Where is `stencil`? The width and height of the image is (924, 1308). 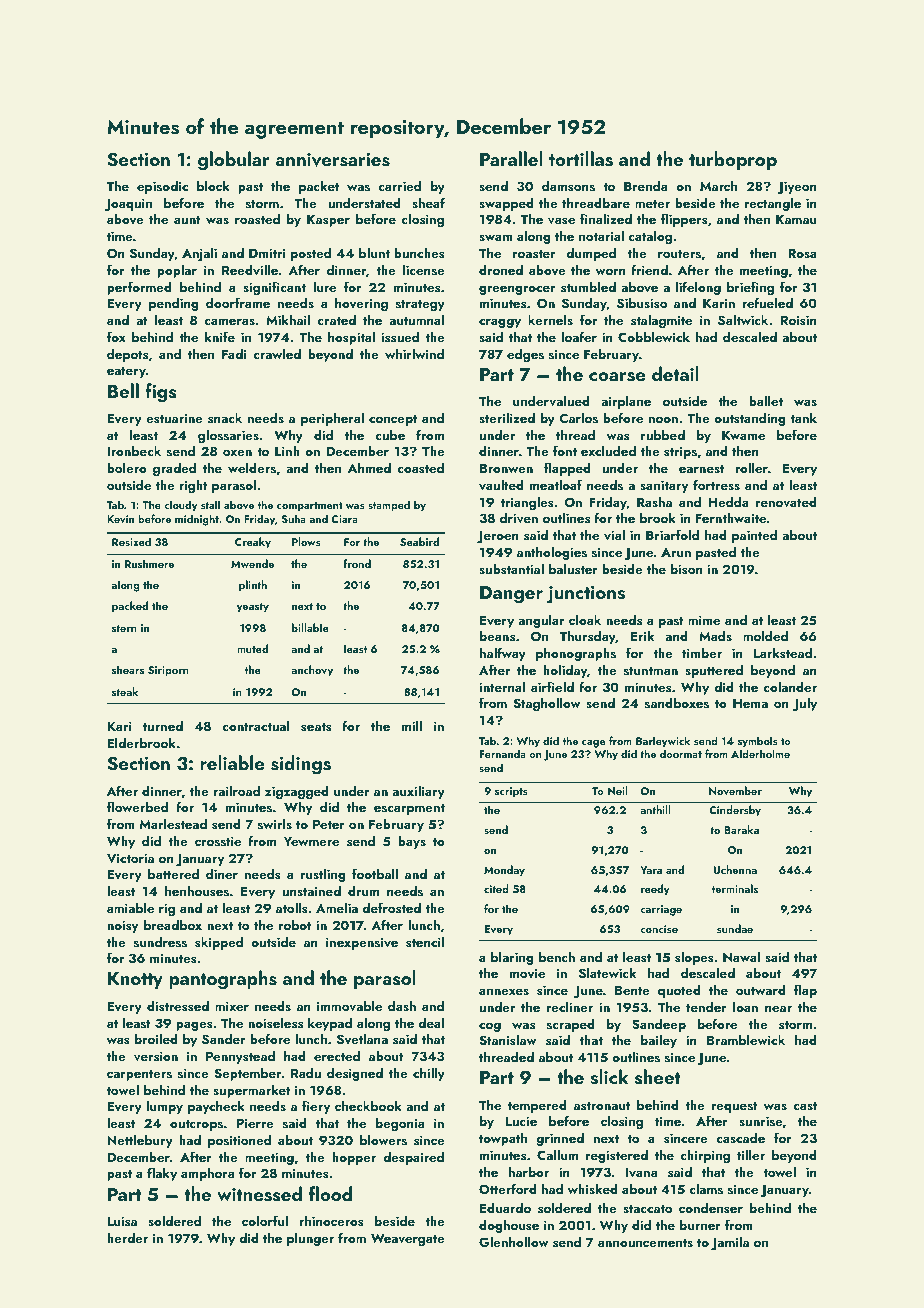 stencil is located at coordinates (425, 941).
